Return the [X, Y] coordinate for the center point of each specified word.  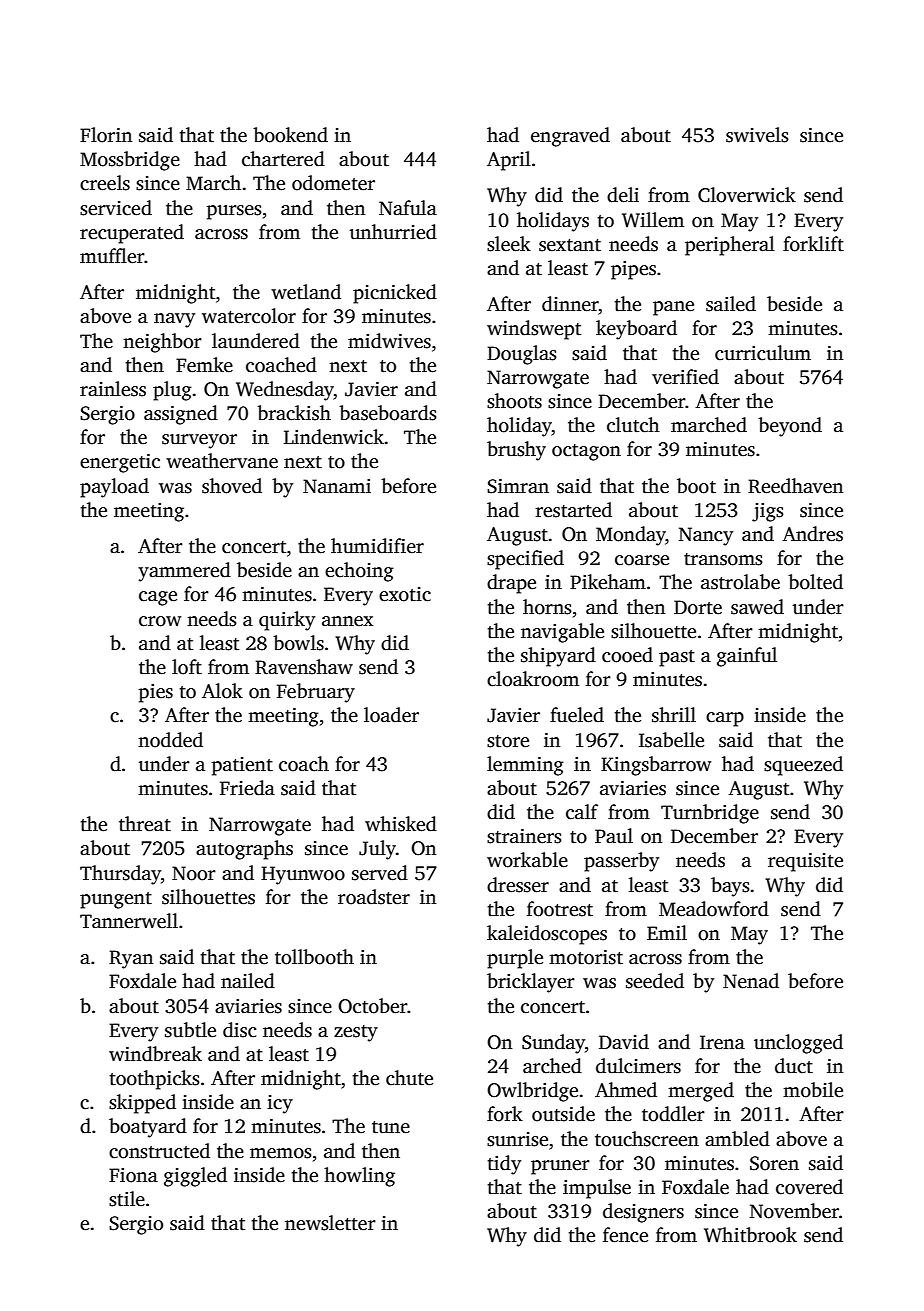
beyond [790, 427]
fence [625, 1235]
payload [114, 488]
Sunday [553, 1044]
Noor [194, 873]
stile [127, 1199]
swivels [757, 135]
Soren [774, 1163]
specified [525, 560]
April [509, 161]
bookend [290, 135]
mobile [813, 1090]
